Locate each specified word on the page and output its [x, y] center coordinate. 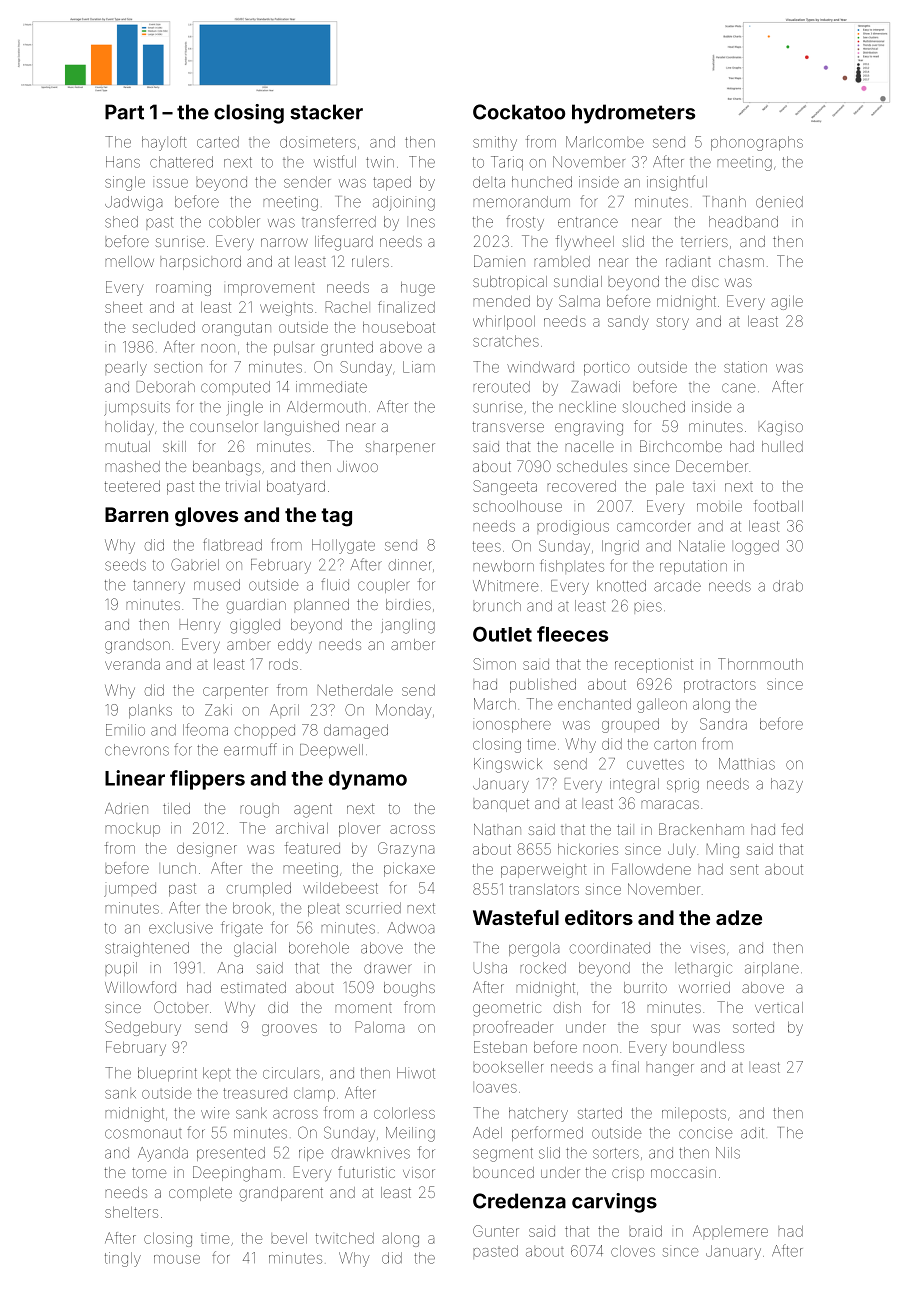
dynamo [368, 780]
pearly [126, 368]
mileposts [694, 1114]
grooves [289, 1030]
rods [283, 664]
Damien [499, 261]
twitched [345, 1238]
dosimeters [318, 142]
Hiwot [416, 1073]
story [673, 323]
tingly [123, 1259]
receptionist [654, 665]
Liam [419, 367]
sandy [628, 323]
